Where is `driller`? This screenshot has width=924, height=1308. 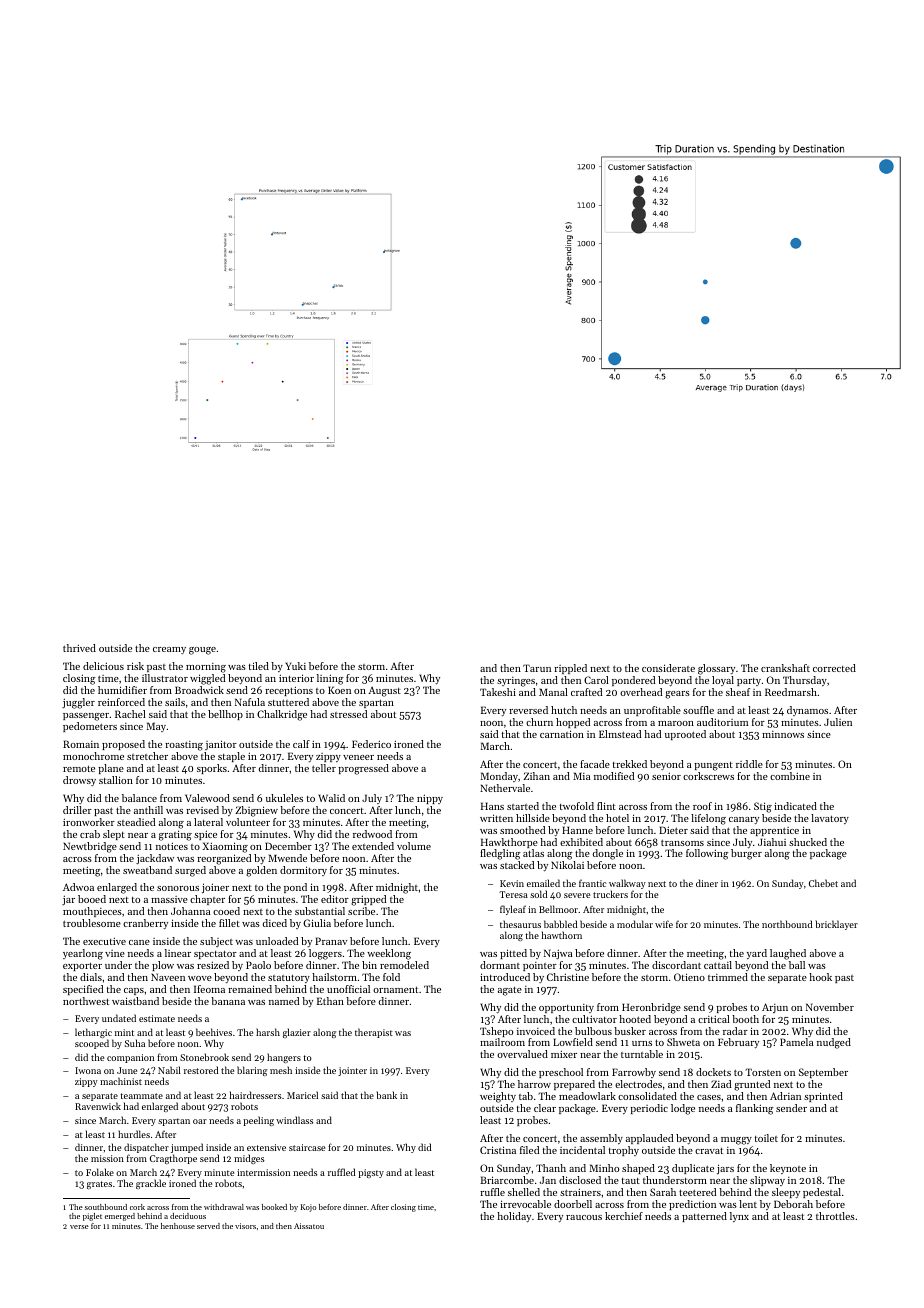 driller is located at coordinates (77, 810).
